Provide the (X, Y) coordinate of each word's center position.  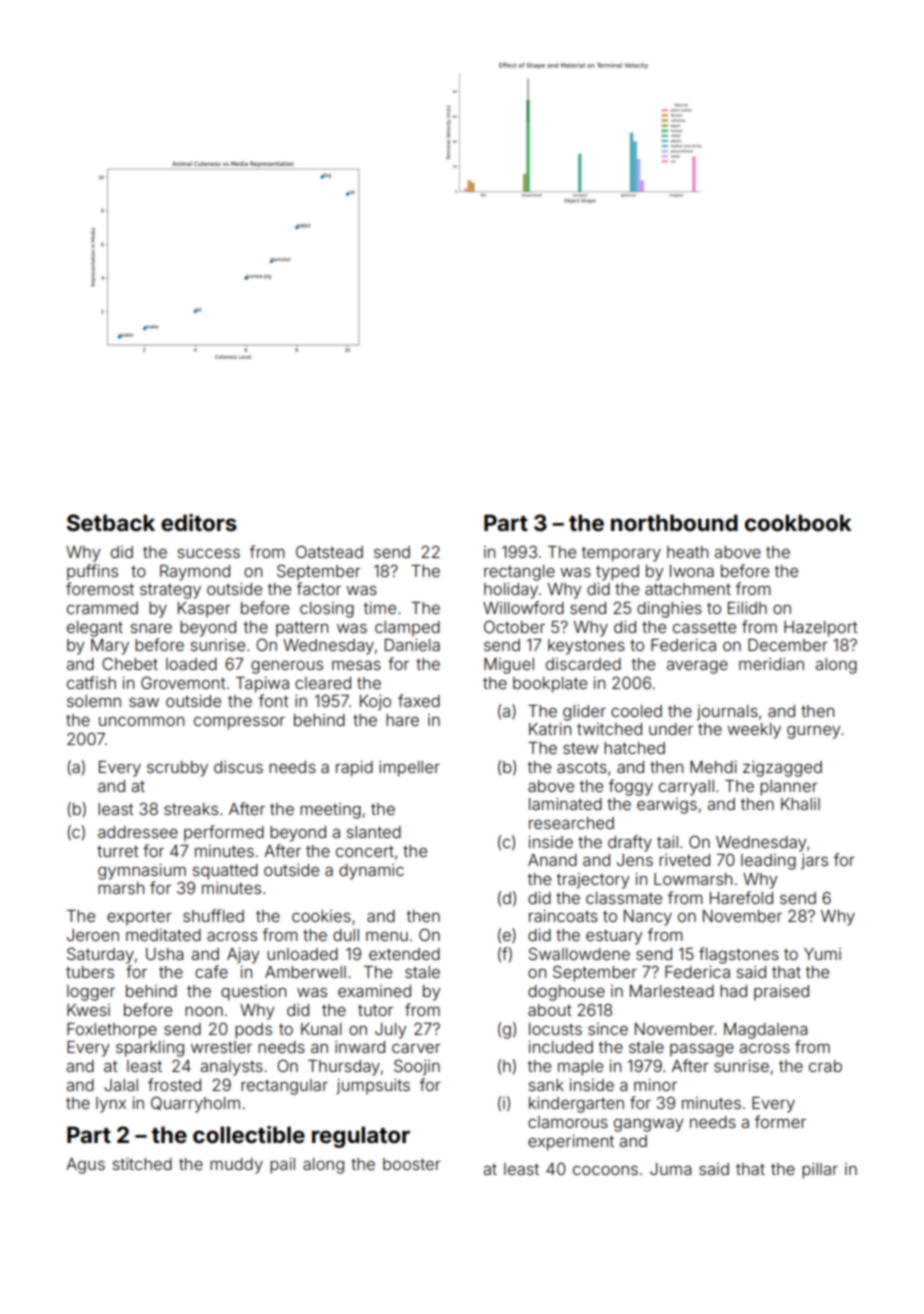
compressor (239, 723)
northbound (674, 522)
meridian (771, 664)
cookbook (798, 522)
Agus (85, 1166)
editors (199, 522)
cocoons (605, 1170)
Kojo (375, 703)
